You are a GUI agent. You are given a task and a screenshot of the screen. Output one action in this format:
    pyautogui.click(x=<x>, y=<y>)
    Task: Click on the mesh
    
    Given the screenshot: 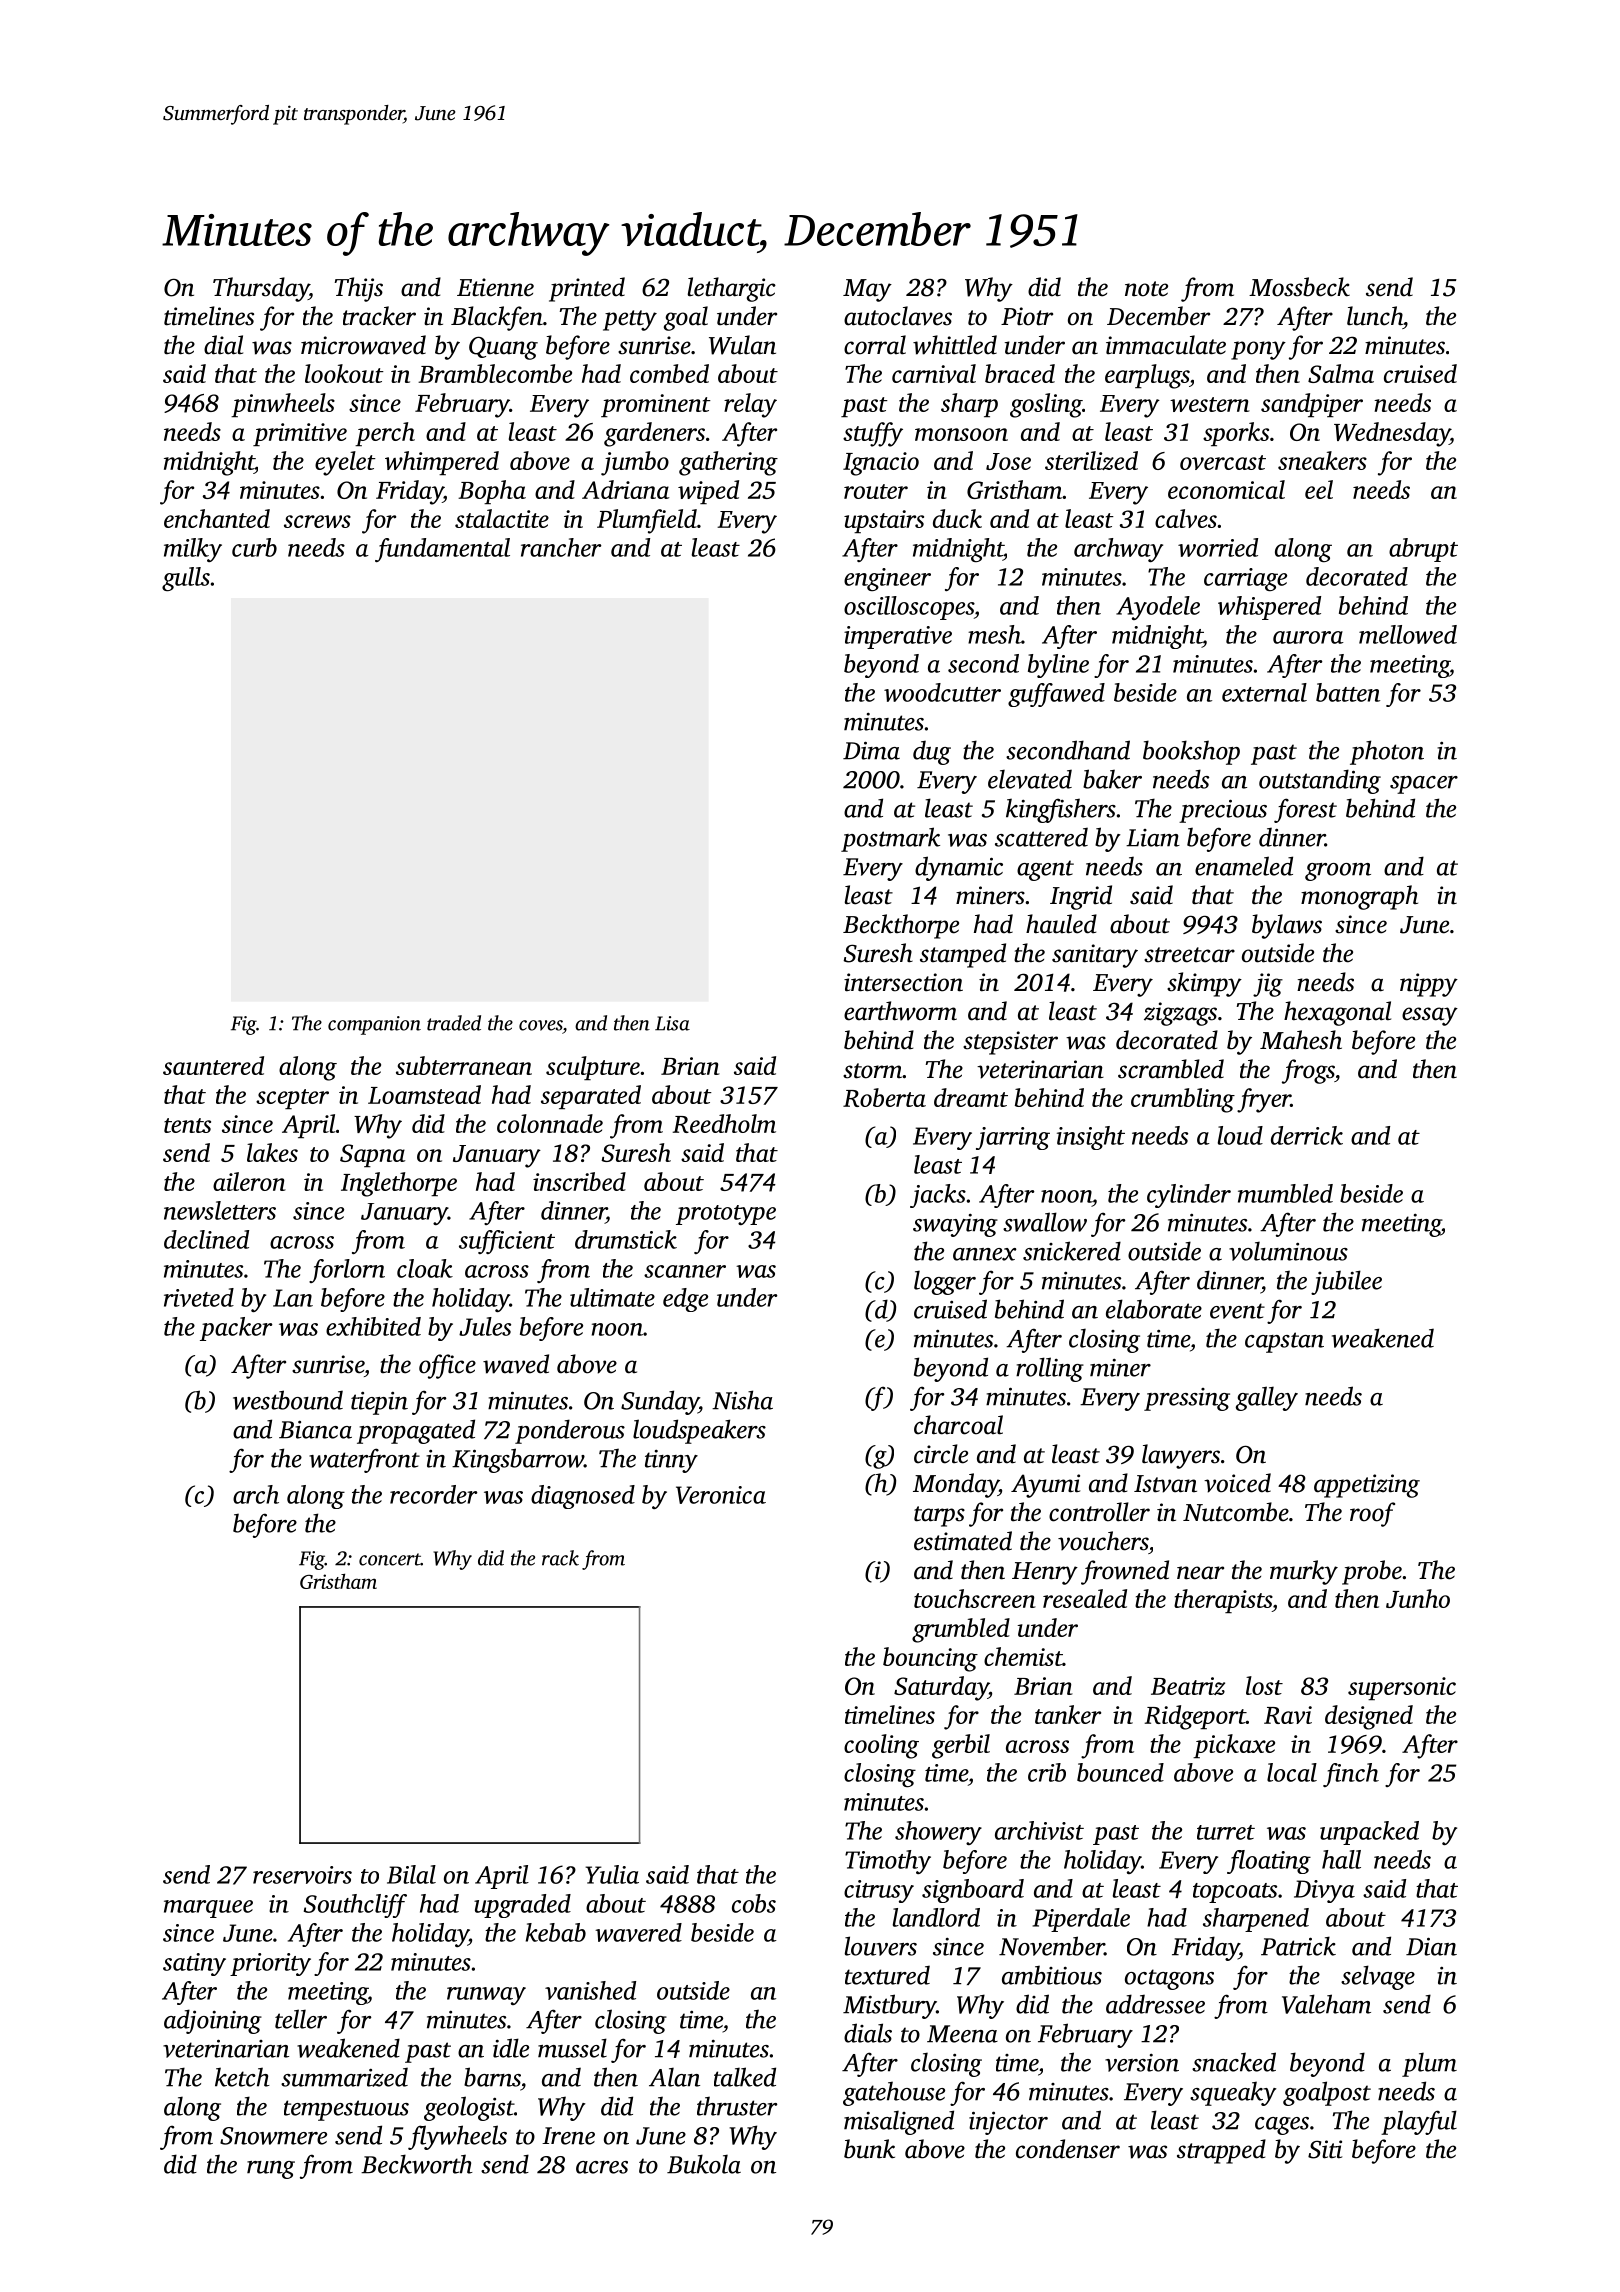 What is the action you would take?
    pyautogui.click(x=994, y=634)
